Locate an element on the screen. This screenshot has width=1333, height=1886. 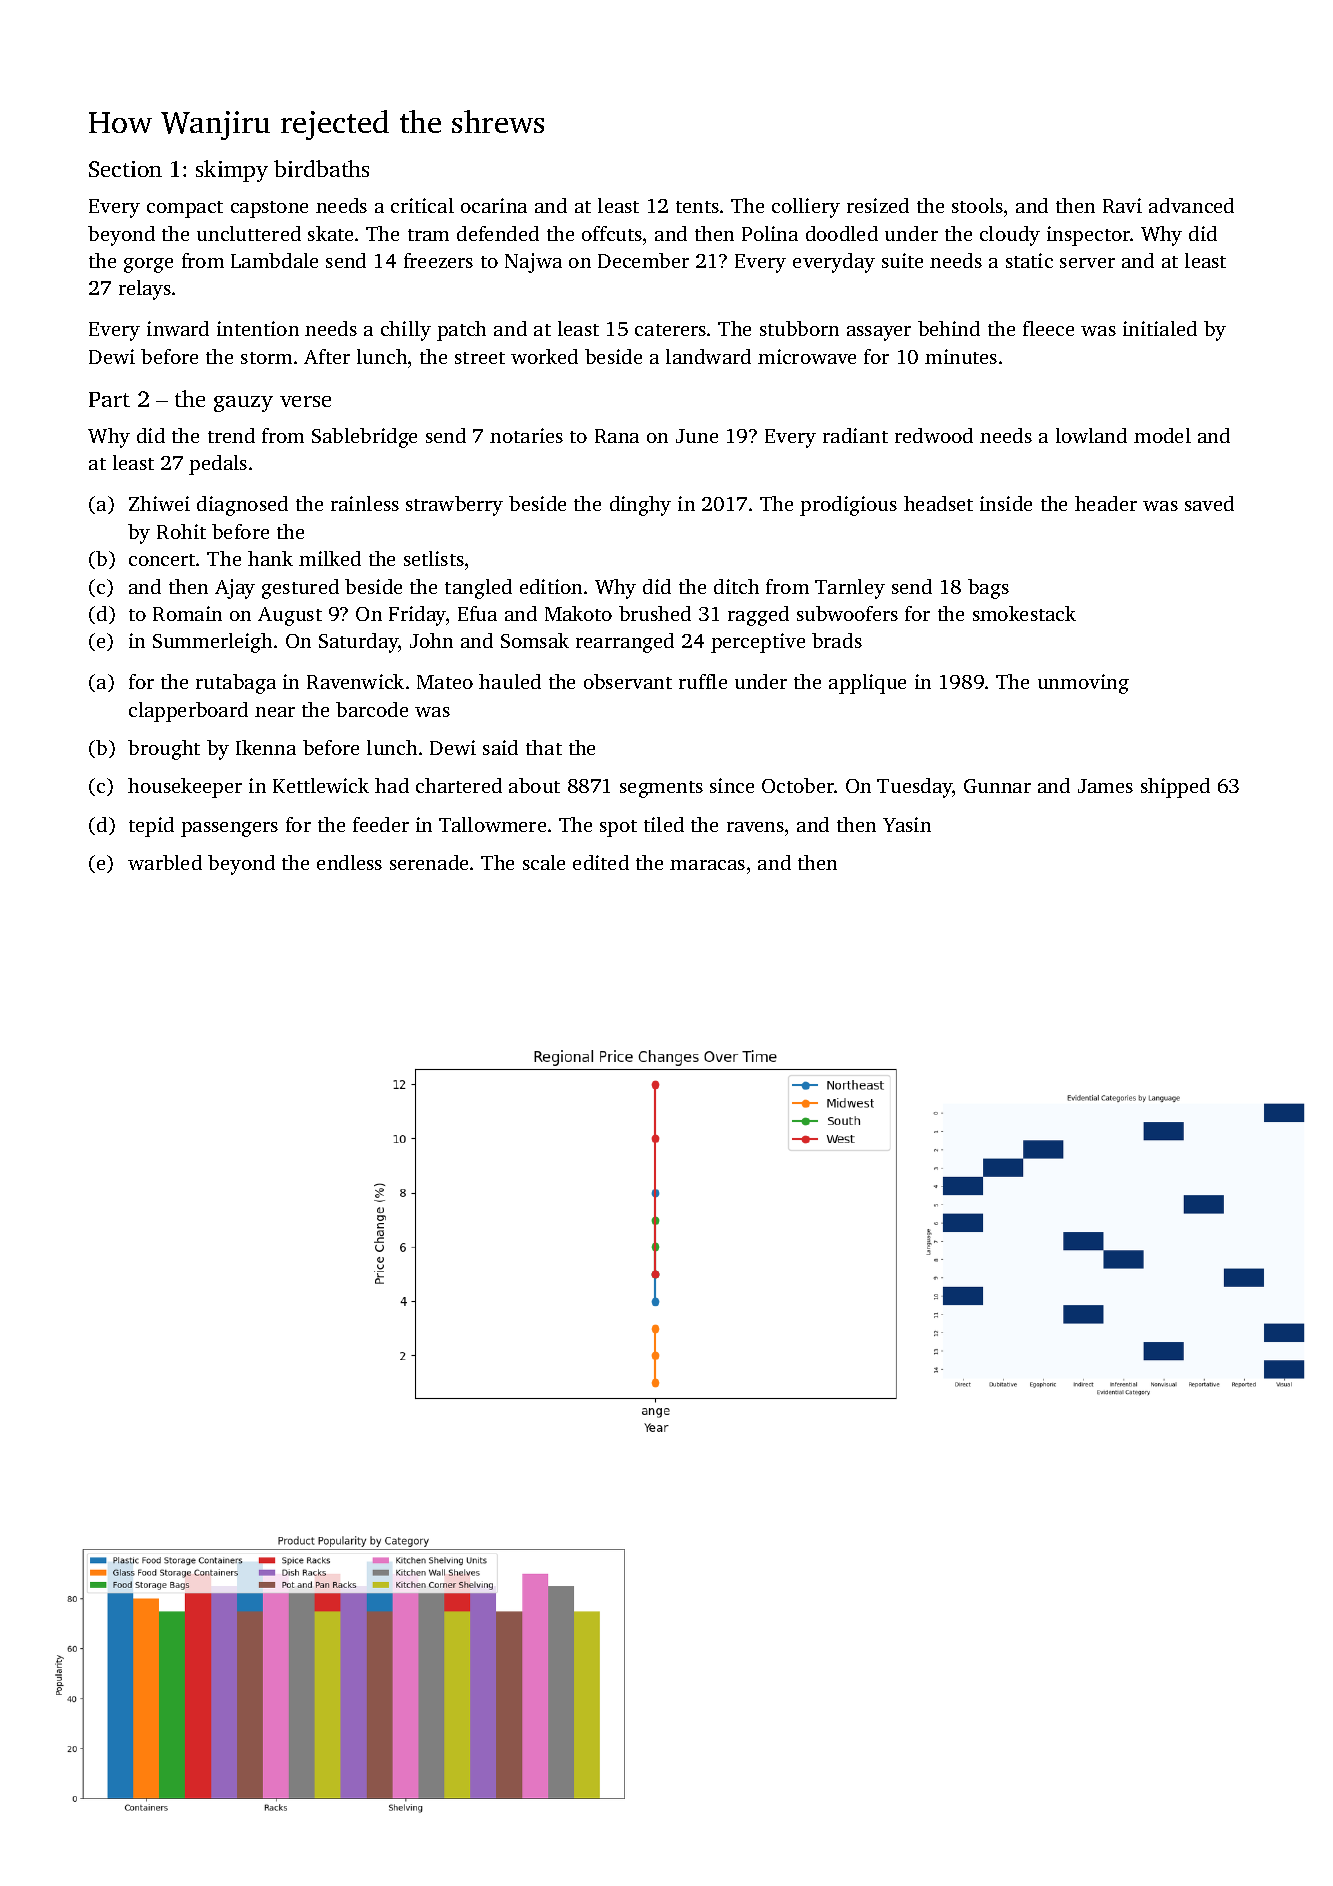
critical is located at coordinates (422, 205).
